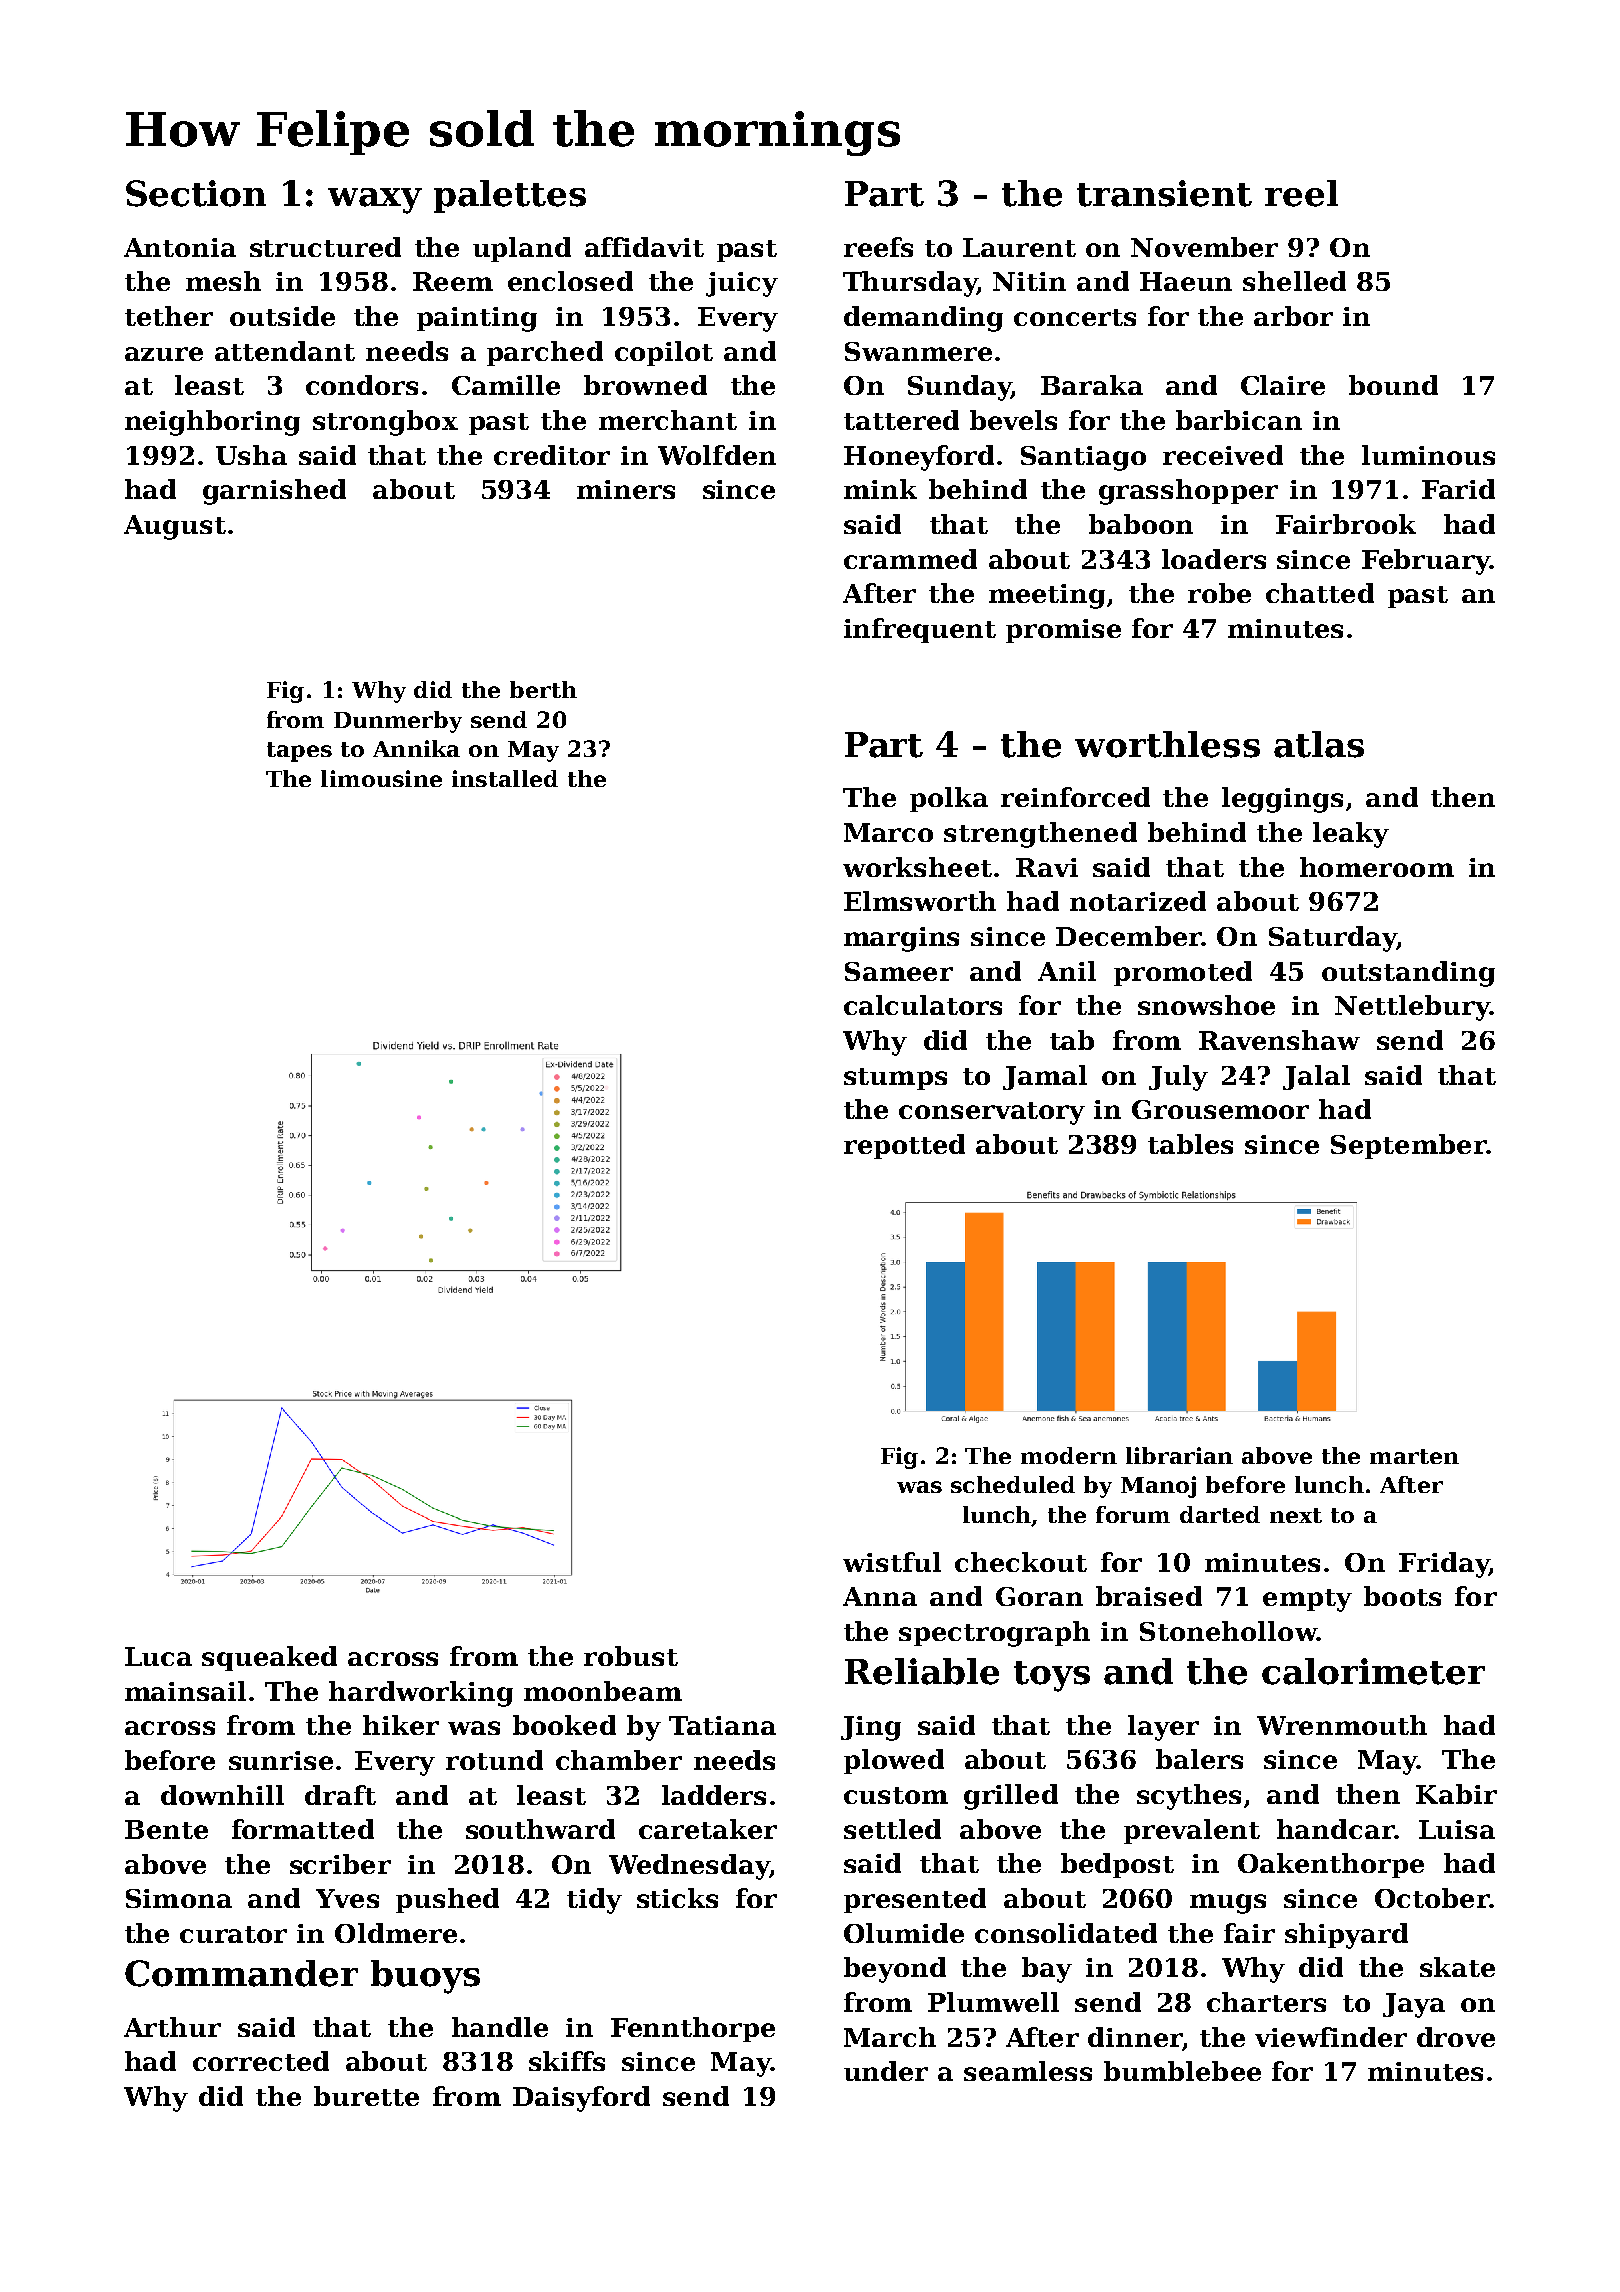 The height and width of the screenshot is (2292, 1620). What do you see at coordinates (340, 1795) in the screenshot?
I see `draft` at bounding box center [340, 1795].
